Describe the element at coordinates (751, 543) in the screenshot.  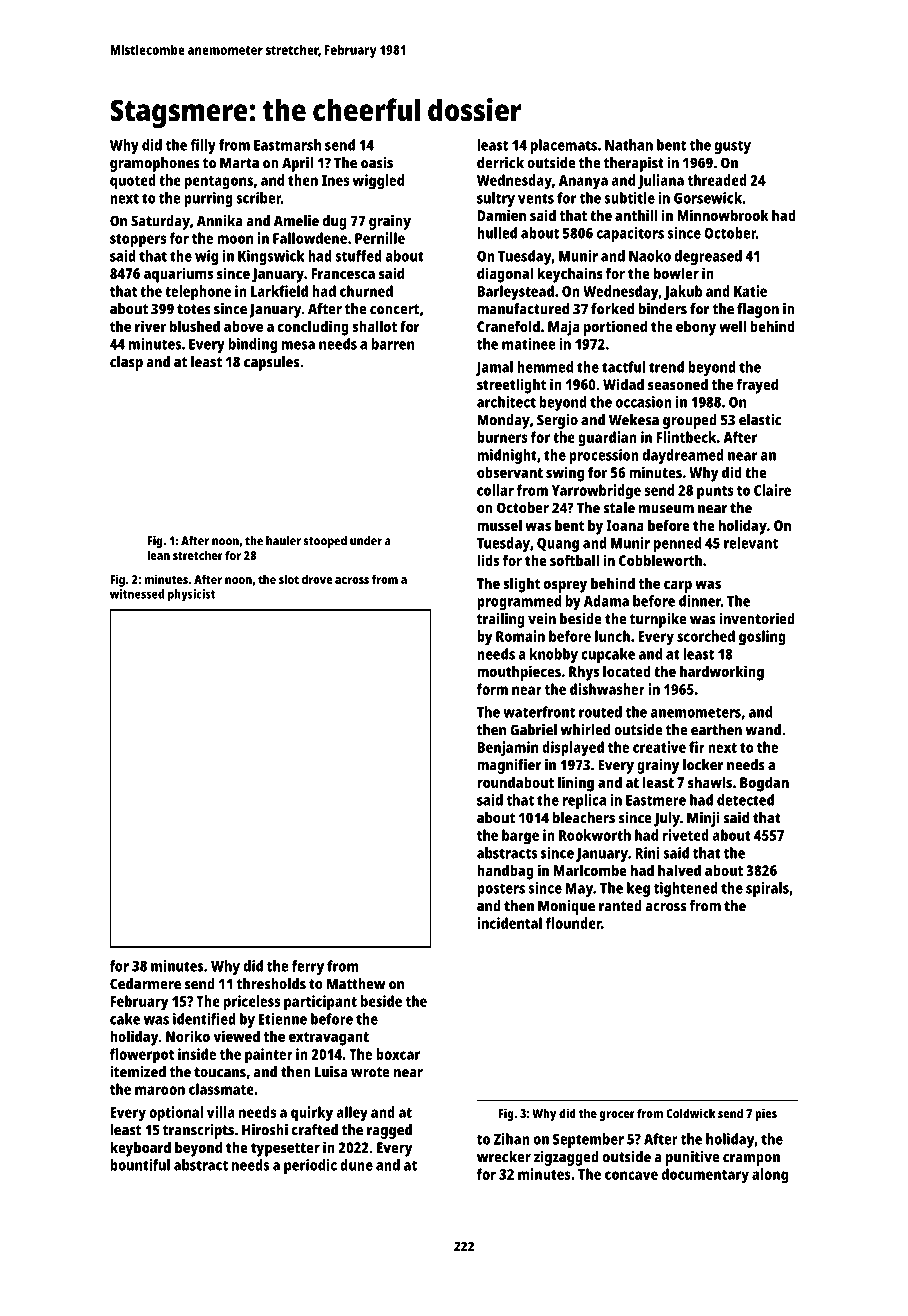
I see `relevant` at that location.
